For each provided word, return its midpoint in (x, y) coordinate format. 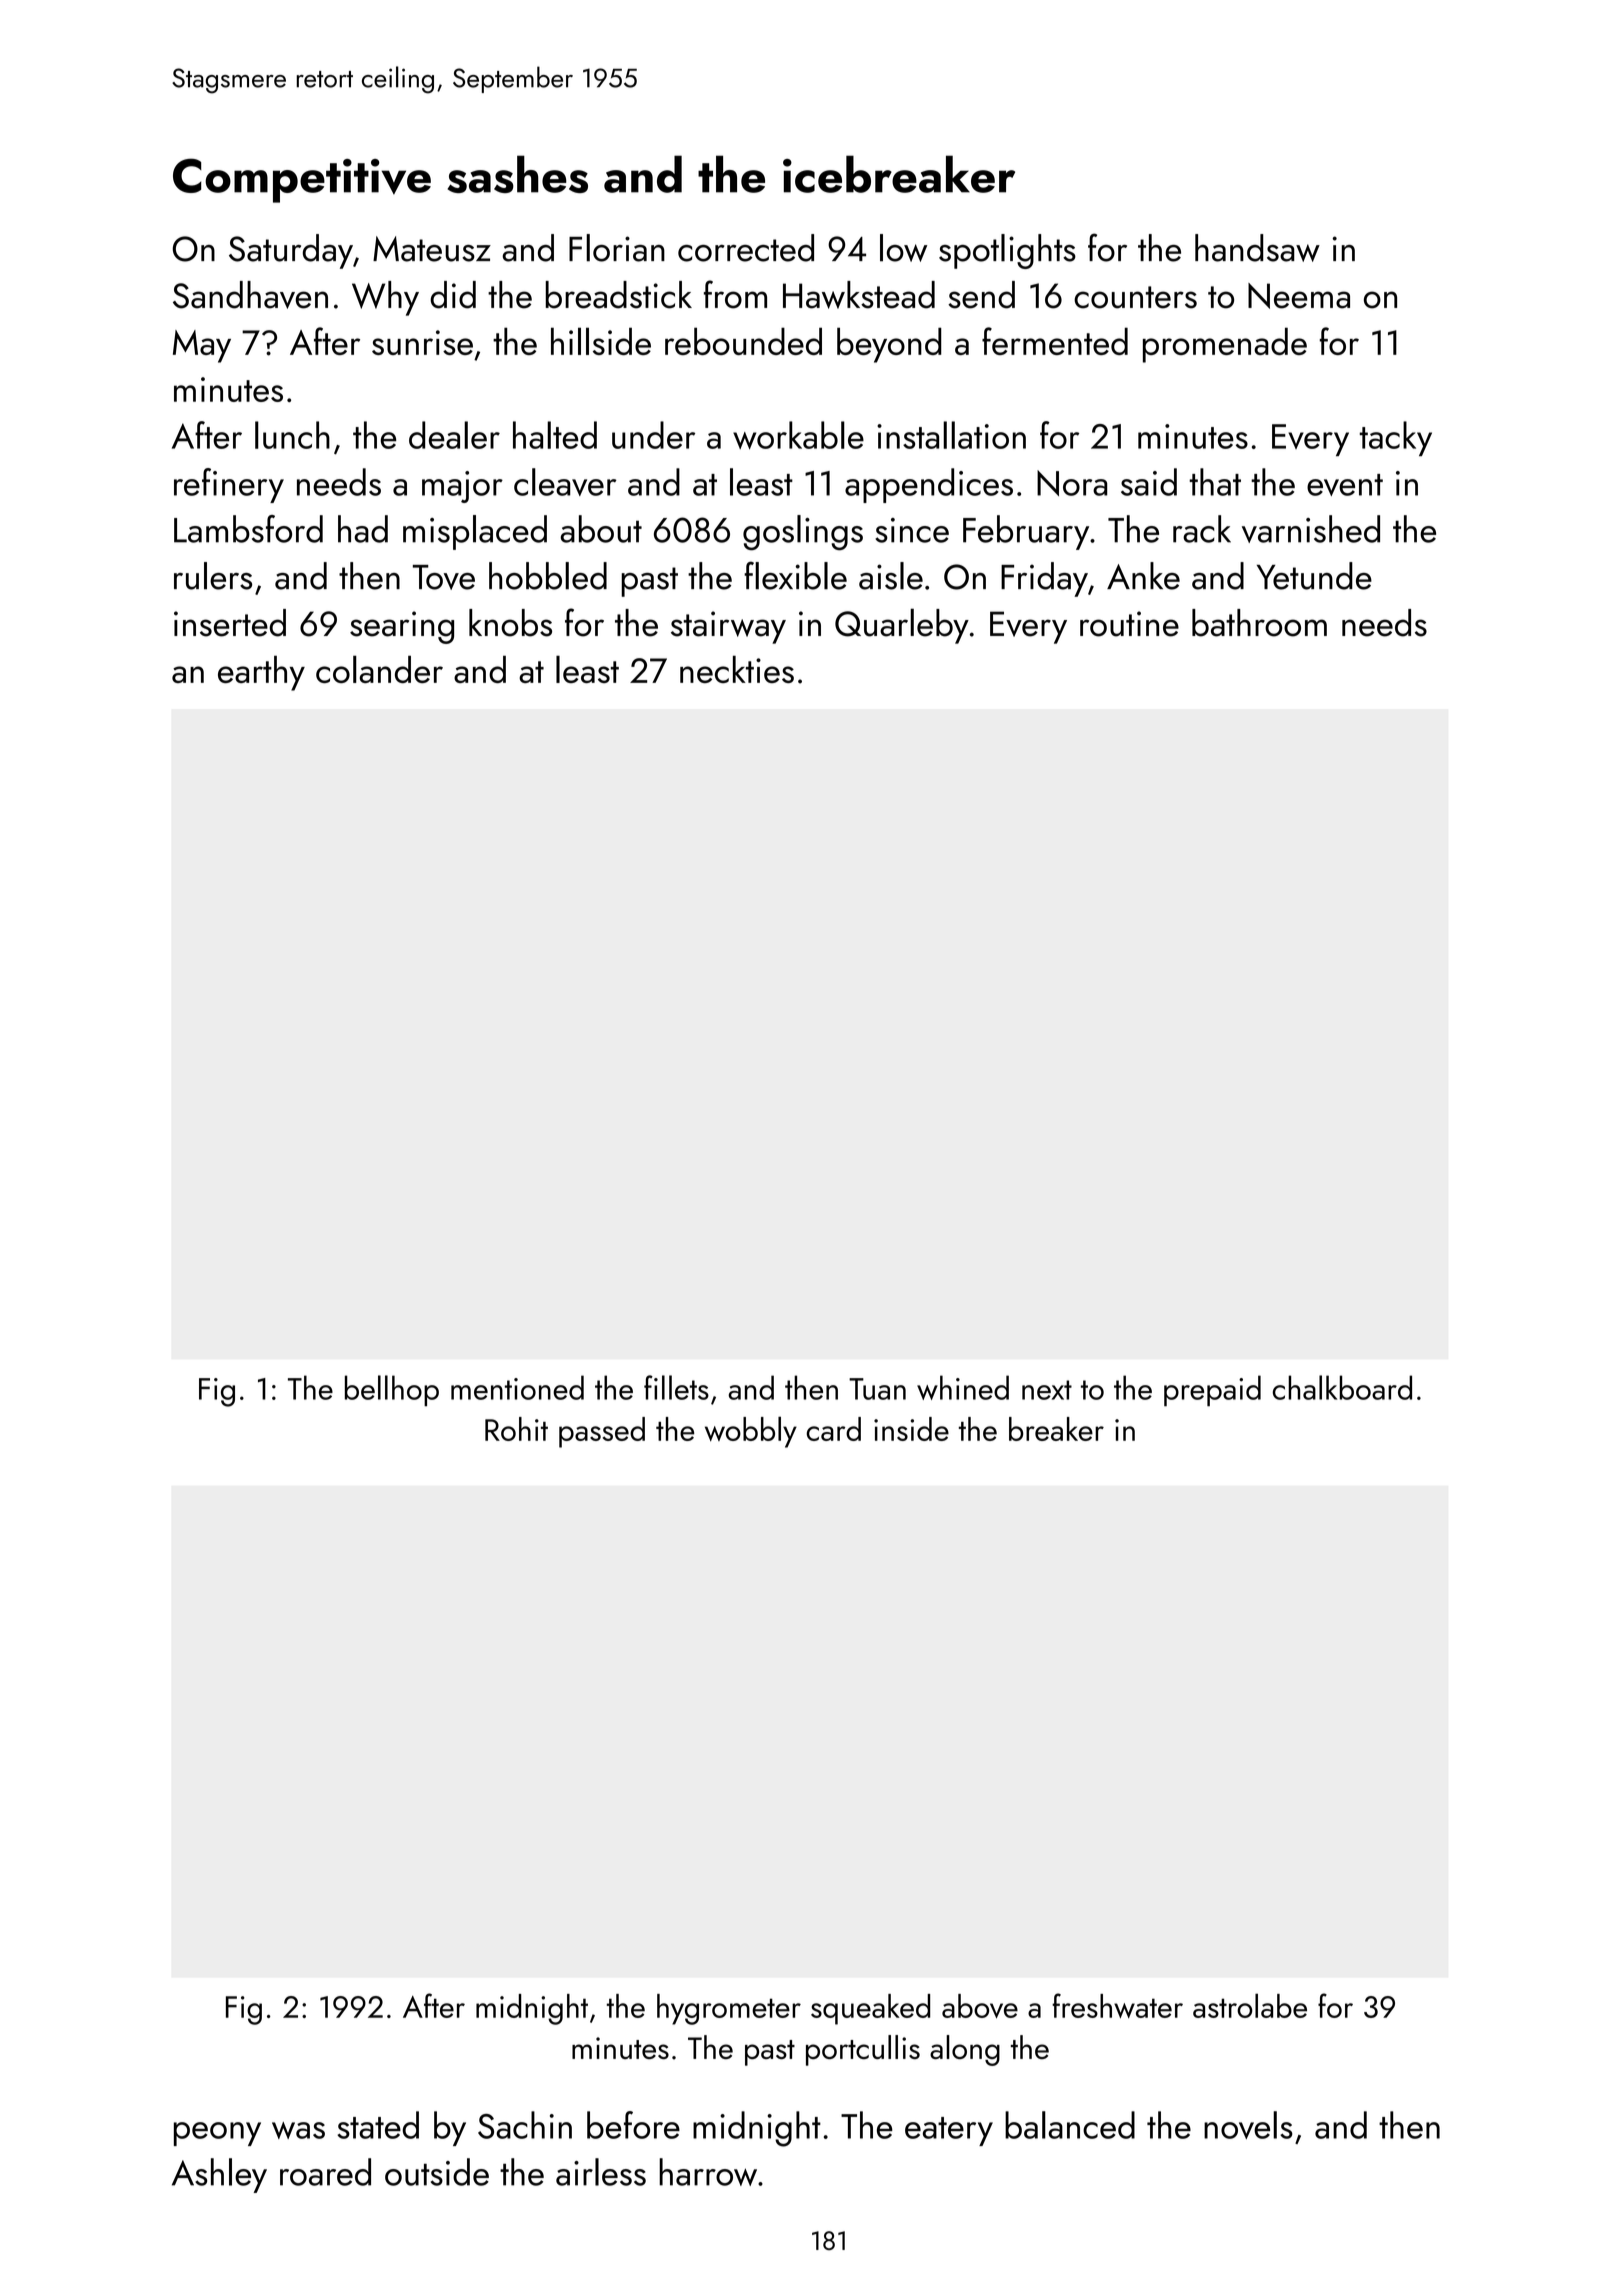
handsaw (1257, 248)
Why (385, 298)
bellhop (392, 1391)
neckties (737, 669)
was (298, 2130)
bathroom (1259, 623)
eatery (949, 2131)
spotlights (1007, 251)
